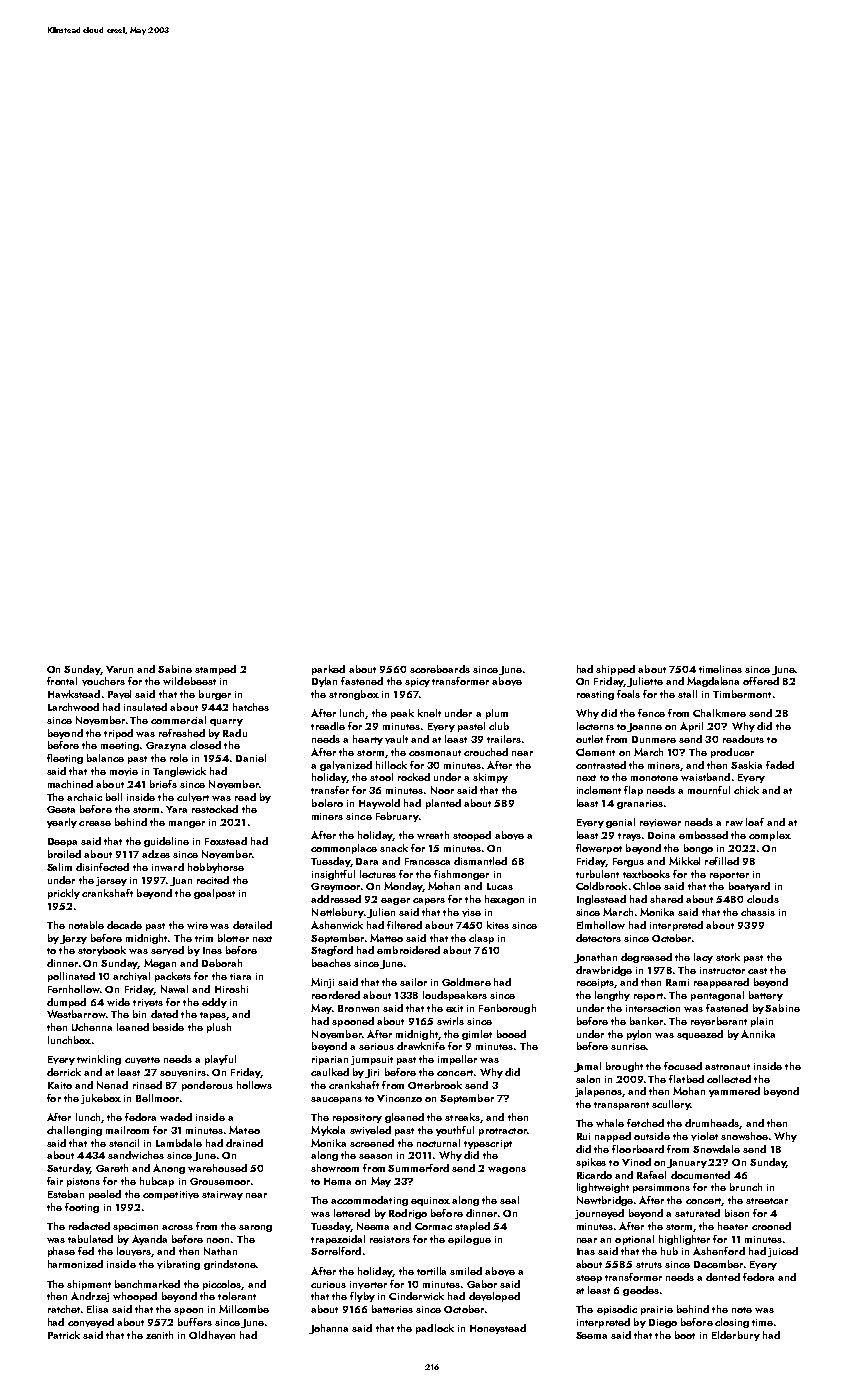  Describe the element at coordinates (229, 1265) in the screenshot. I see `grindstone` at that location.
